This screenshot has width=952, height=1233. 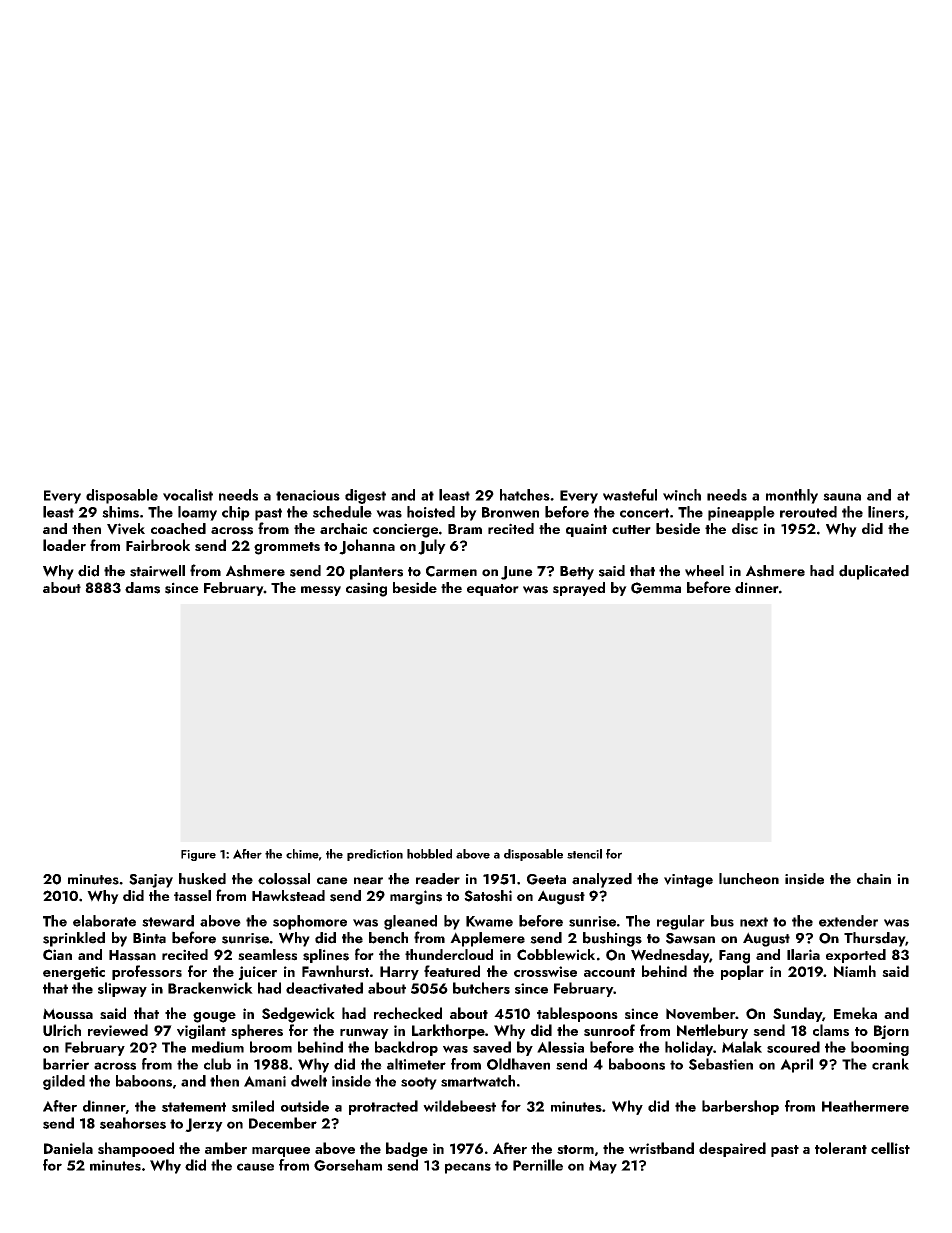 What do you see at coordinates (198, 855) in the screenshot?
I see `Figure` at bounding box center [198, 855].
